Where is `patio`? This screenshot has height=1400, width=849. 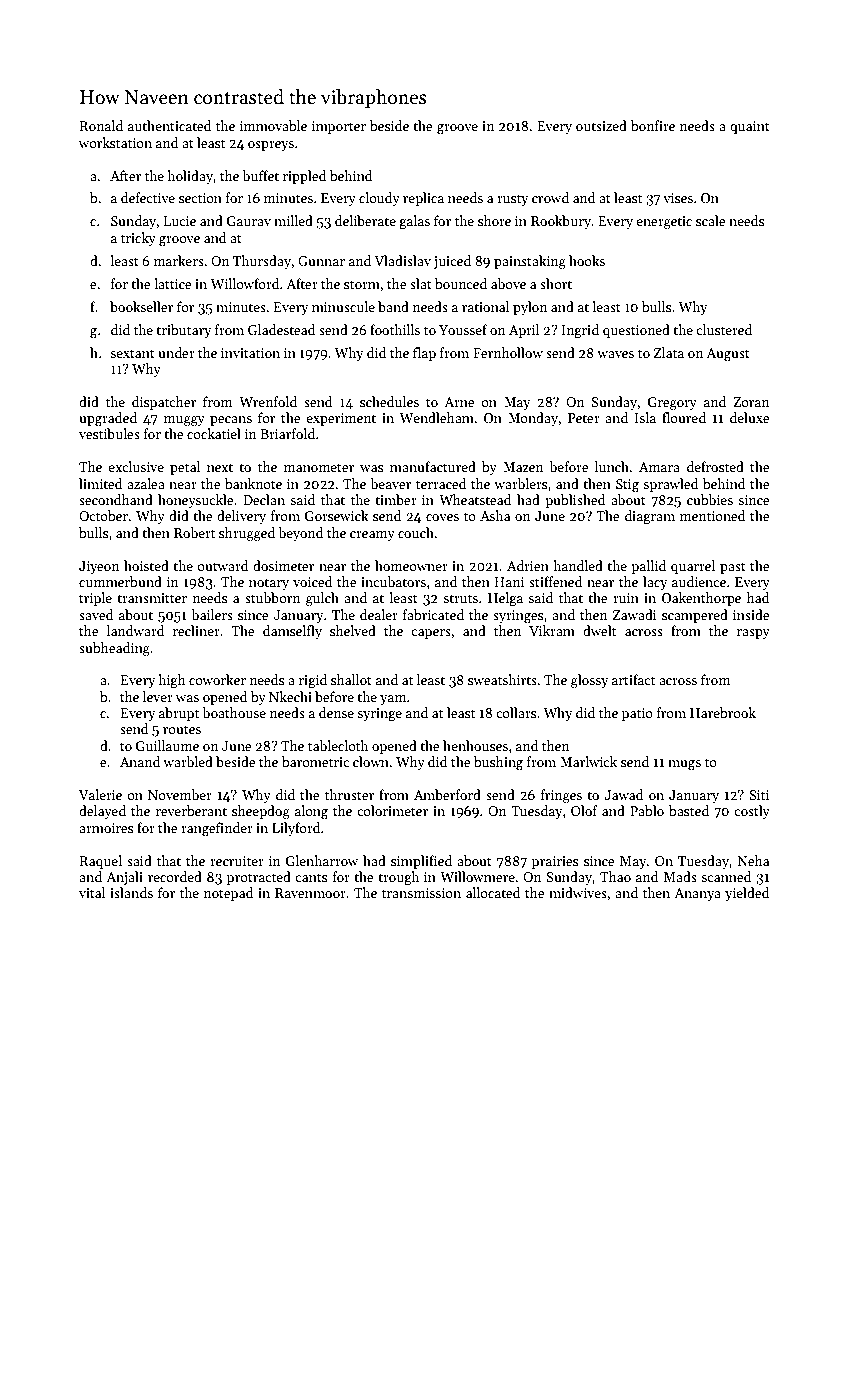
patio is located at coordinates (637, 714).
